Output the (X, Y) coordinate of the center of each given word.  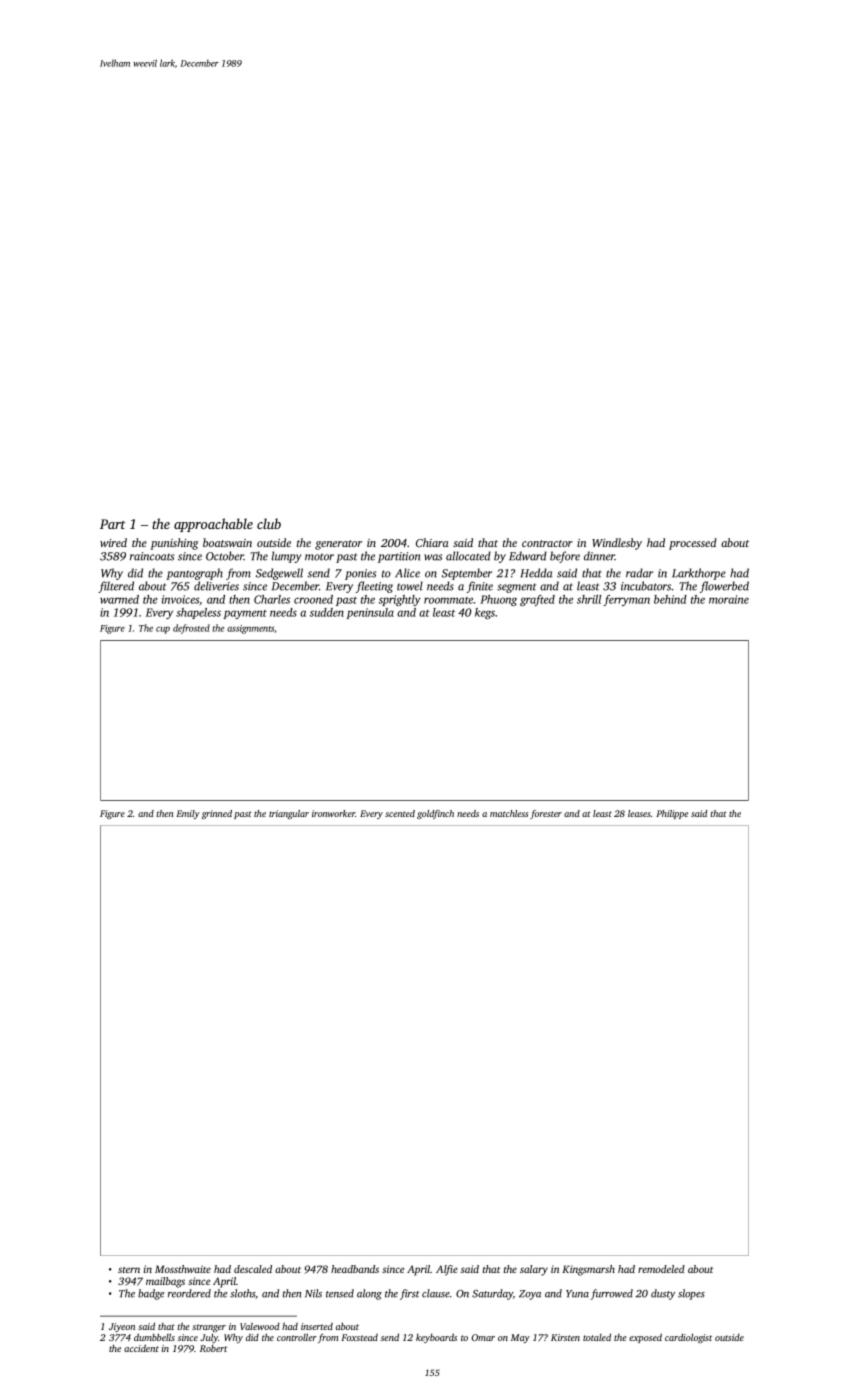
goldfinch (435, 814)
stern (129, 1270)
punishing (174, 544)
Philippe (672, 814)
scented (400, 813)
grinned (217, 814)
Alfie (447, 1270)
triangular (289, 814)
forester (546, 814)
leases (639, 813)
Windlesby (617, 544)
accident (141, 1348)
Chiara (432, 542)
